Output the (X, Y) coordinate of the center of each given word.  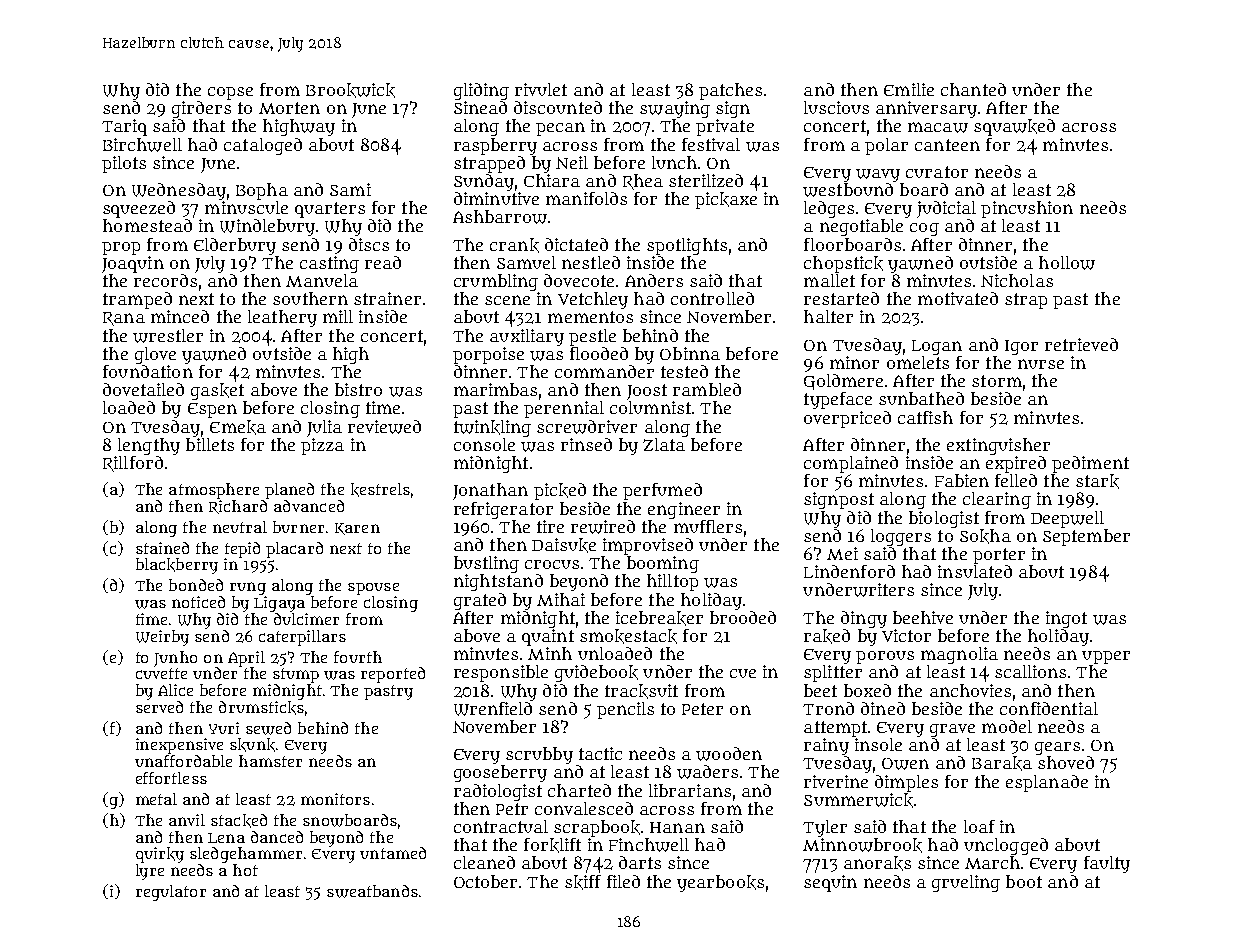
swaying (675, 109)
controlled (712, 298)
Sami (350, 189)
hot (245, 870)
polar (886, 146)
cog (924, 229)
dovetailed (143, 389)
